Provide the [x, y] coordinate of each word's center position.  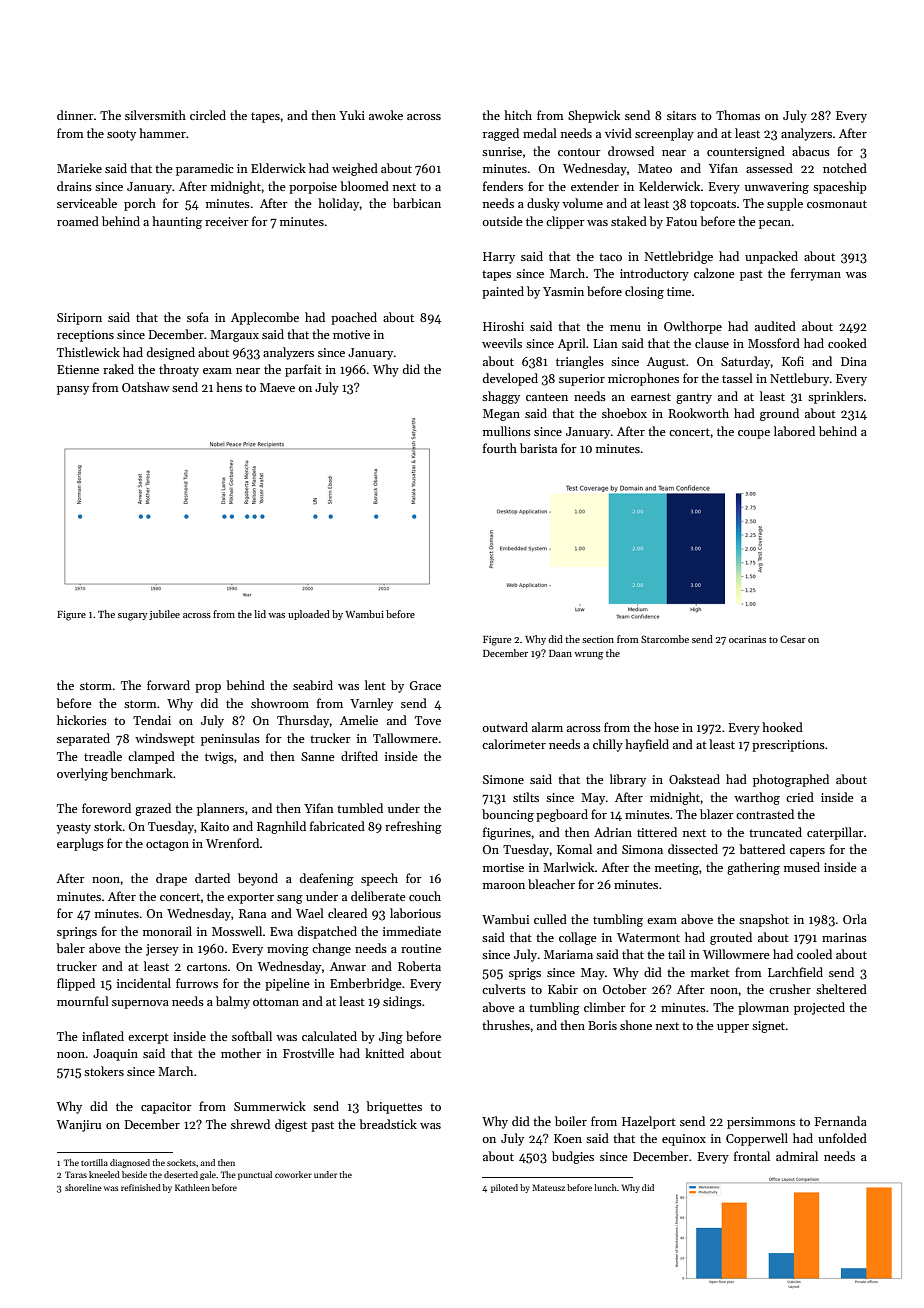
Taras [76, 1174]
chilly [608, 745]
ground [779, 414]
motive [351, 334]
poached [354, 318]
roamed [78, 221]
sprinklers [835, 397]
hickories [82, 720]
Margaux [234, 336]
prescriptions [788, 746]
